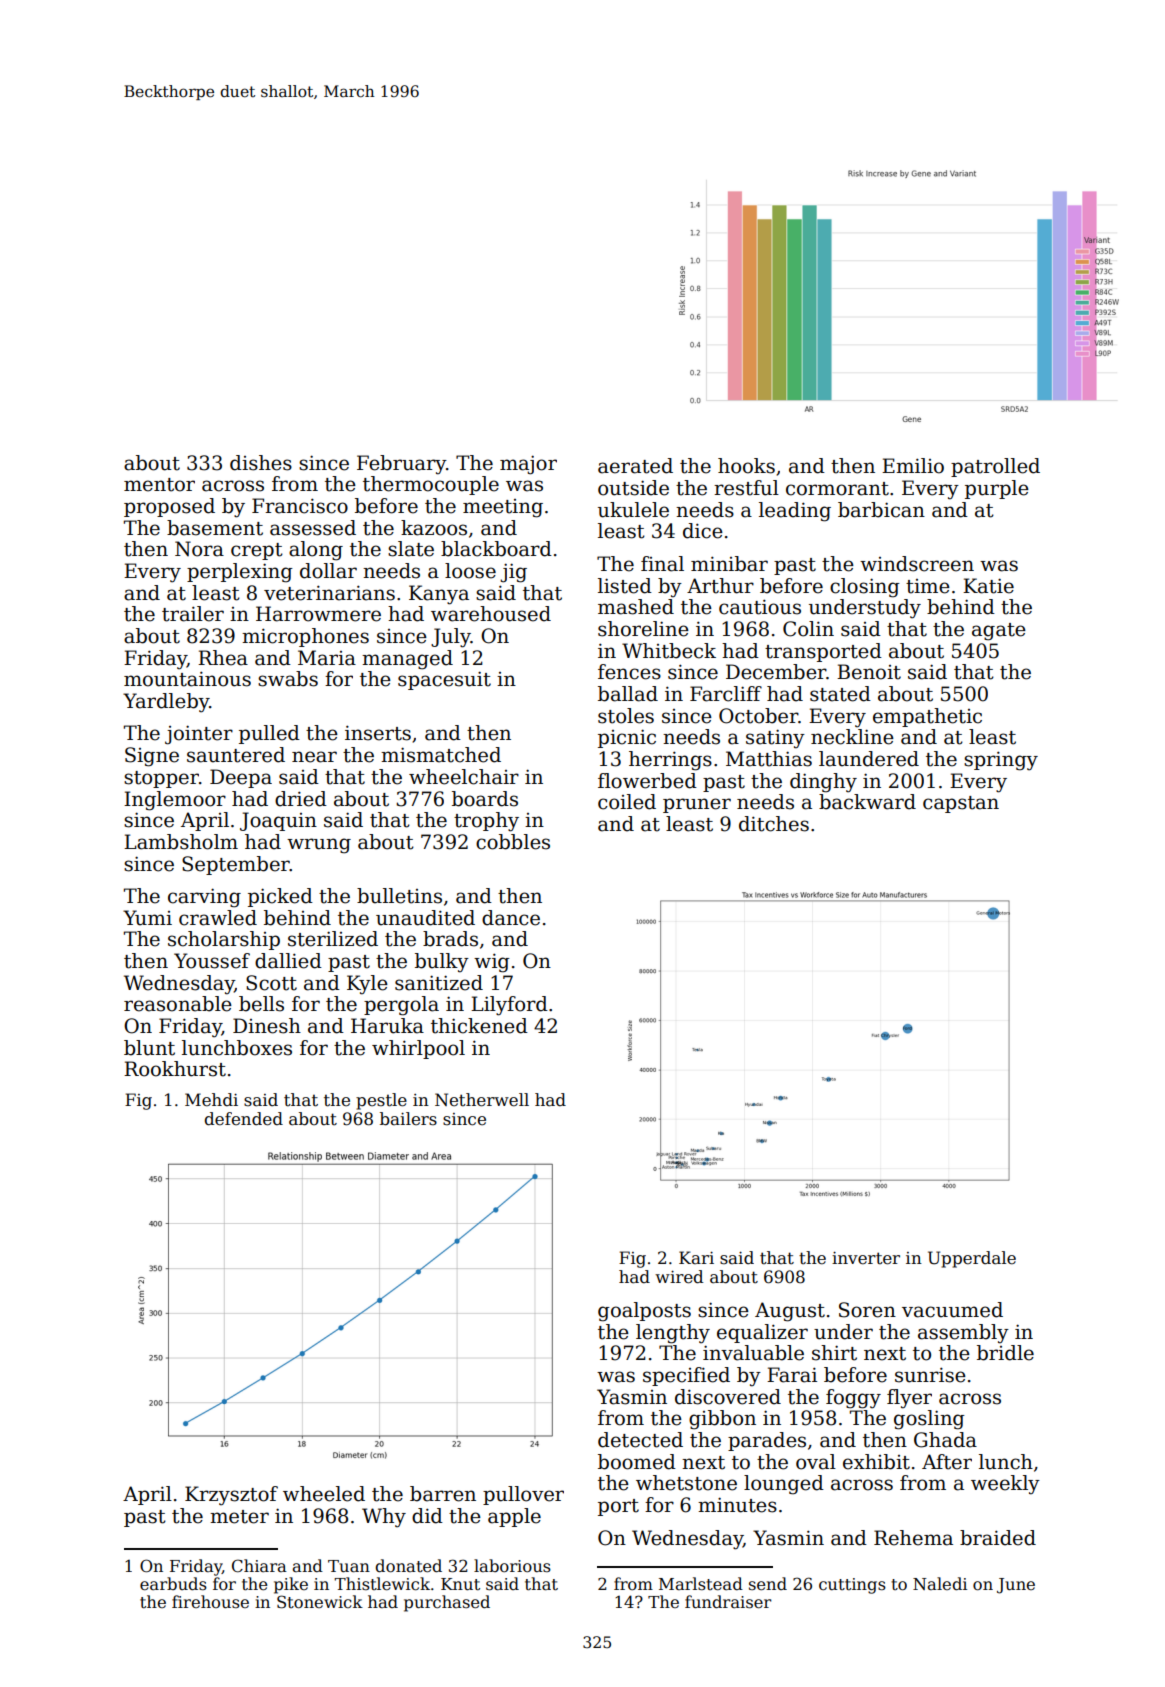  What do you see at coordinates (367, 985) in the document?
I see `Kyle` at bounding box center [367, 985].
